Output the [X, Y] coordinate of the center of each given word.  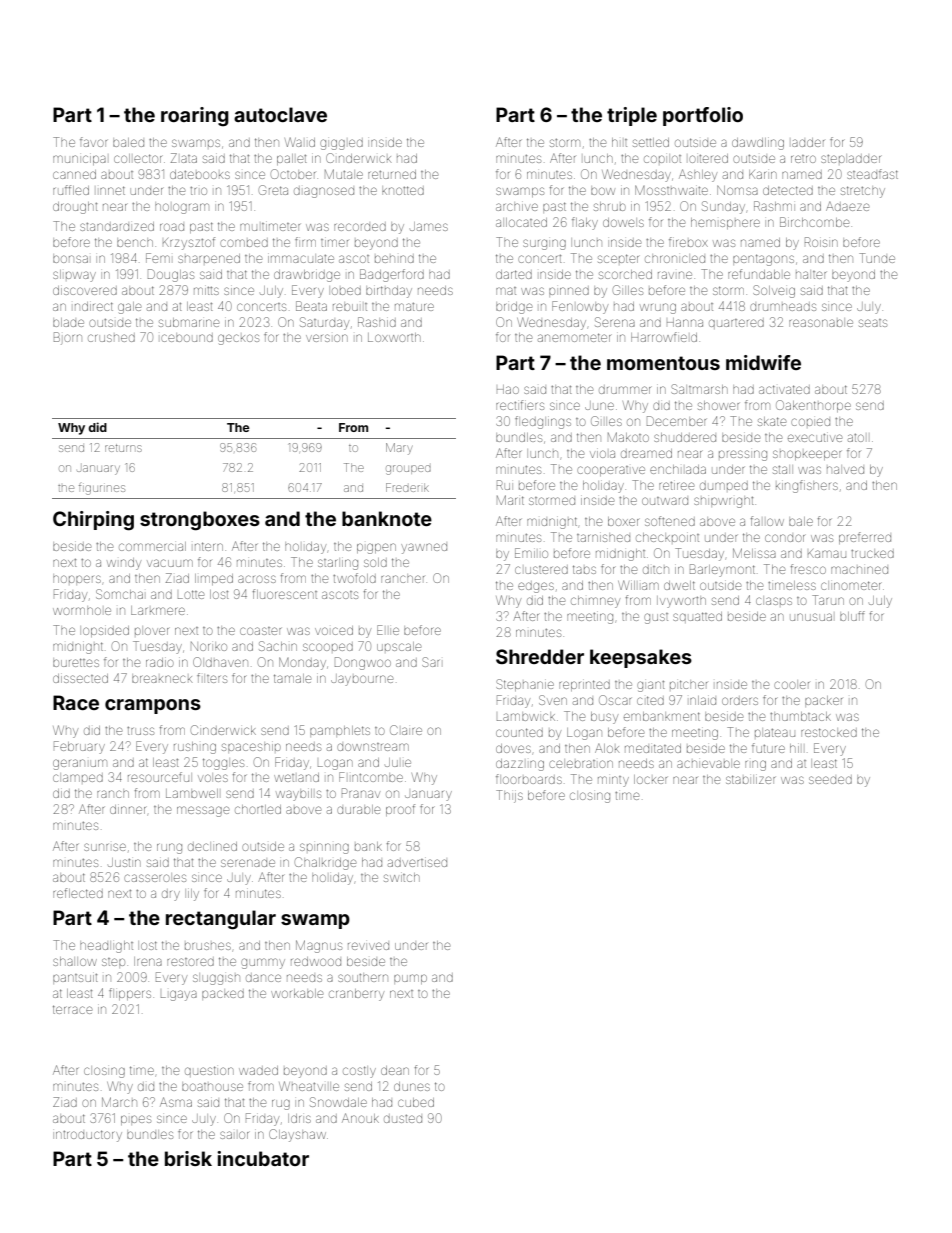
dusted [403, 1119]
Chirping [93, 521]
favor [93, 142]
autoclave [280, 114]
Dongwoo [363, 663]
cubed [416, 1102]
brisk [188, 1158]
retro [803, 159]
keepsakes [641, 658]
